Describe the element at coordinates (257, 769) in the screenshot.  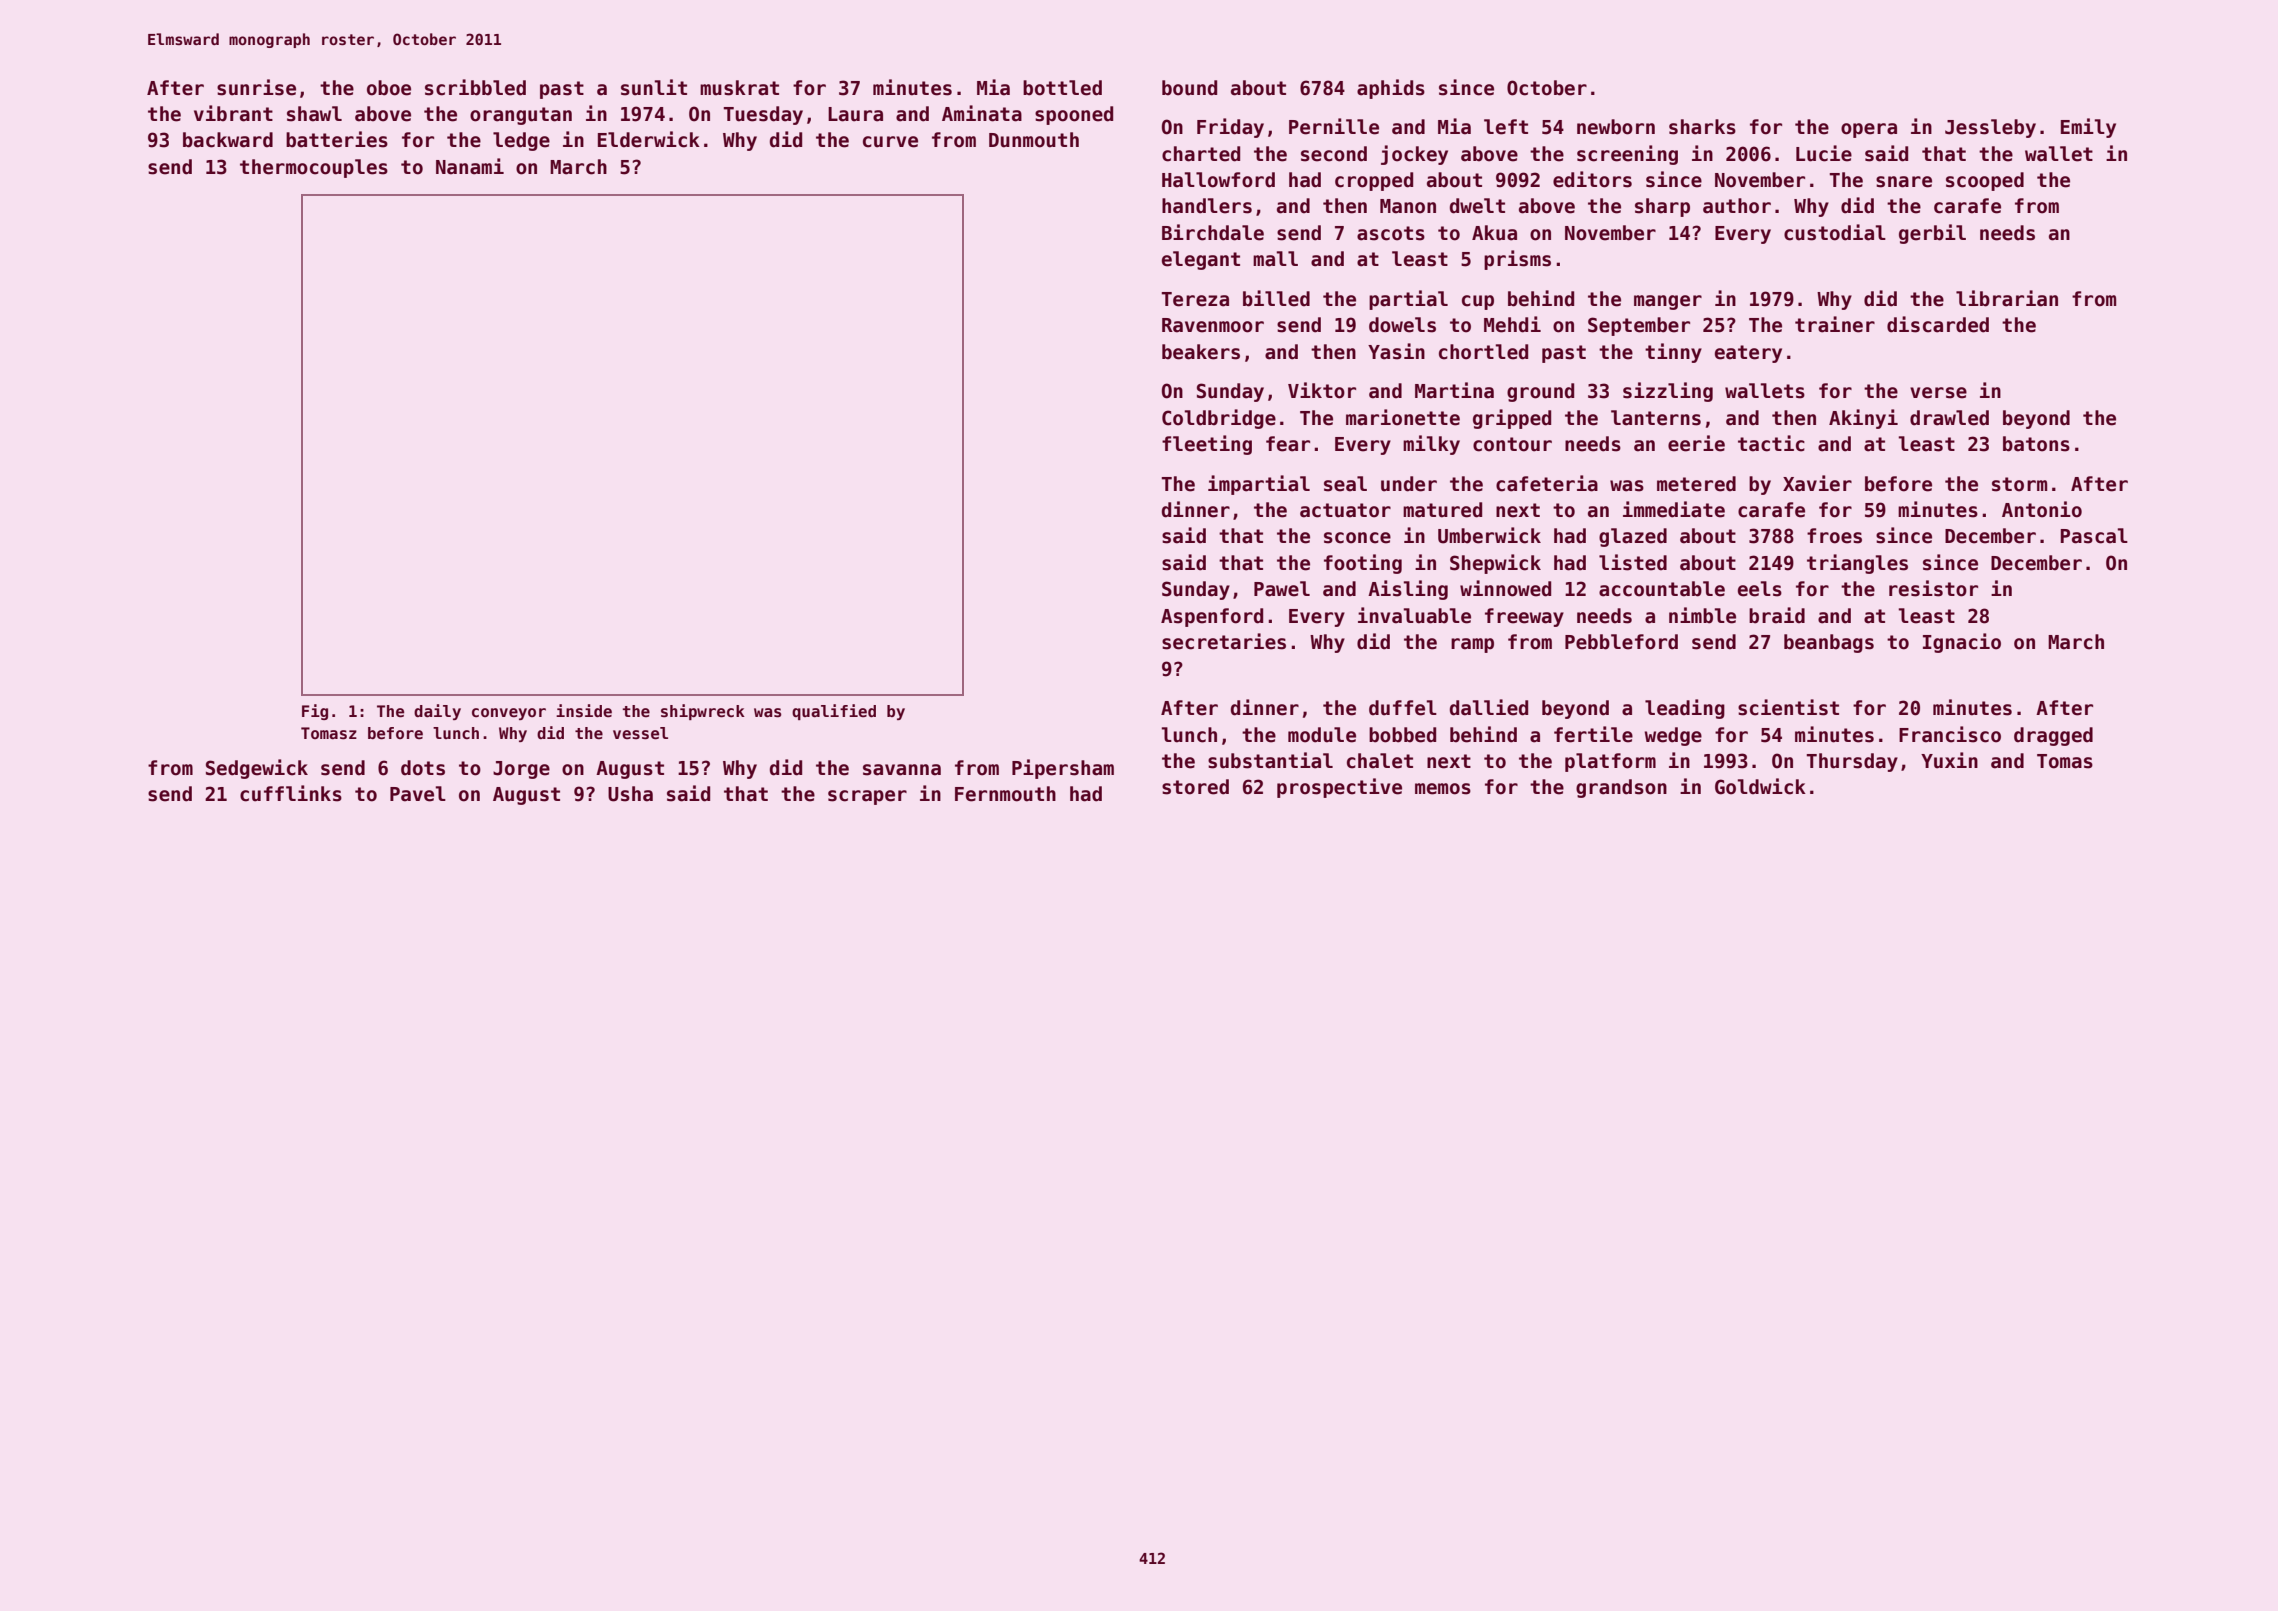
I see `Sedgewick` at that location.
